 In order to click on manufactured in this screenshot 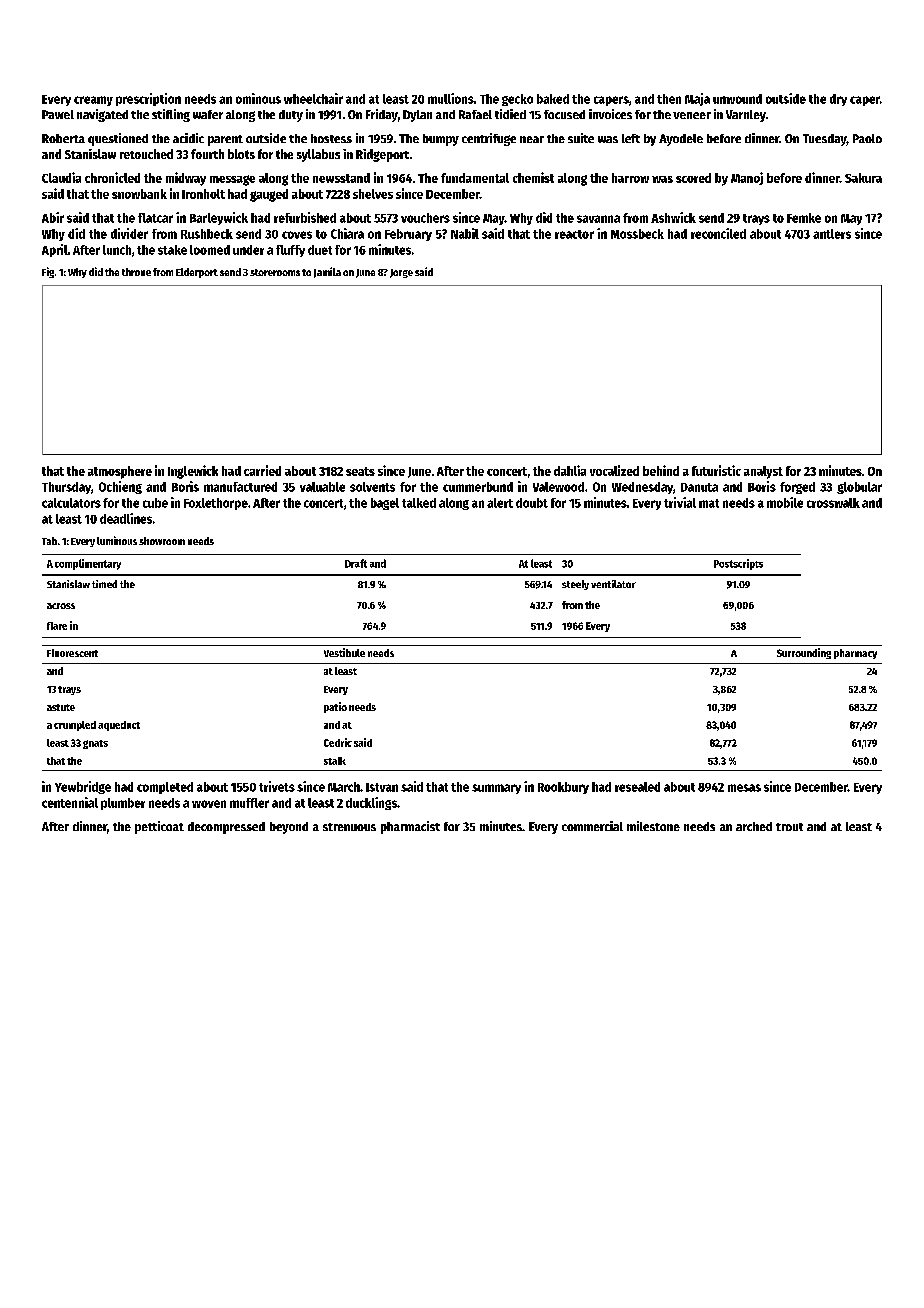, I will do `click(240, 487)`.
